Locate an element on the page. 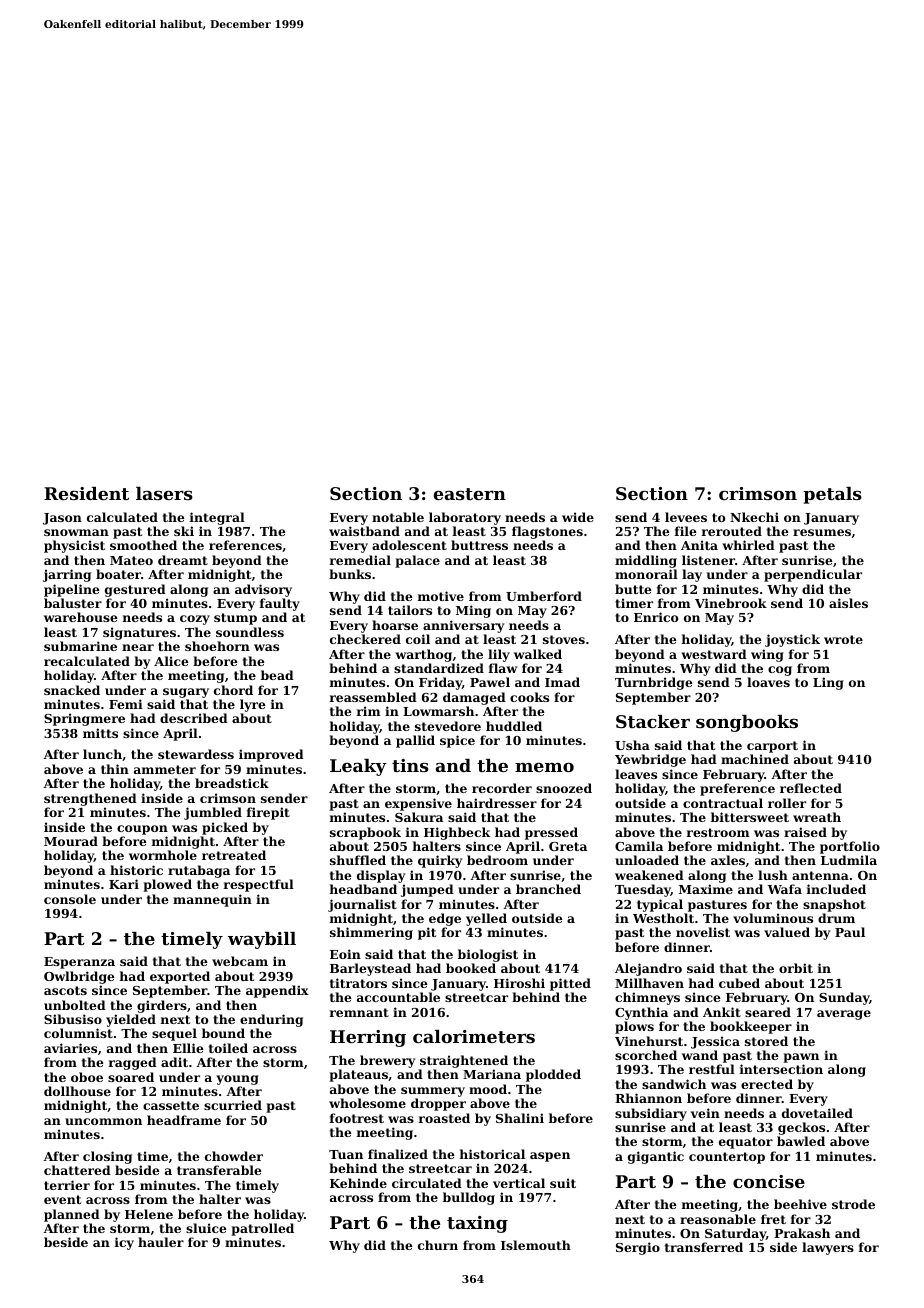 This image has width=924, height=1308. icy is located at coordinates (124, 1243).
